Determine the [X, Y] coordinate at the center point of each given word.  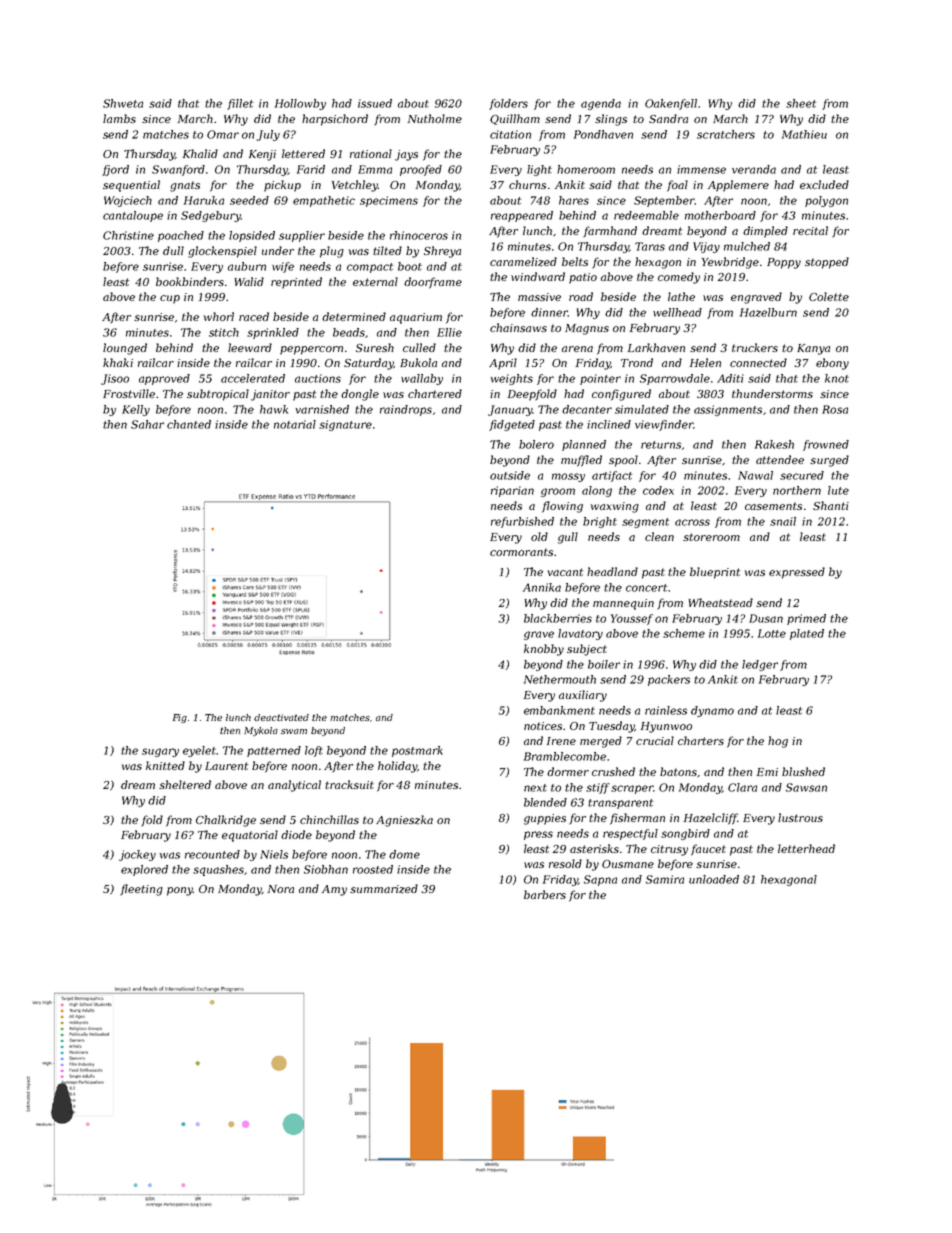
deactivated [281, 717]
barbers [545, 894]
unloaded [714, 879]
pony [180, 891]
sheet [801, 103]
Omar [223, 134]
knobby [544, 650]
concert [646, 588]
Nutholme [435, 118]
